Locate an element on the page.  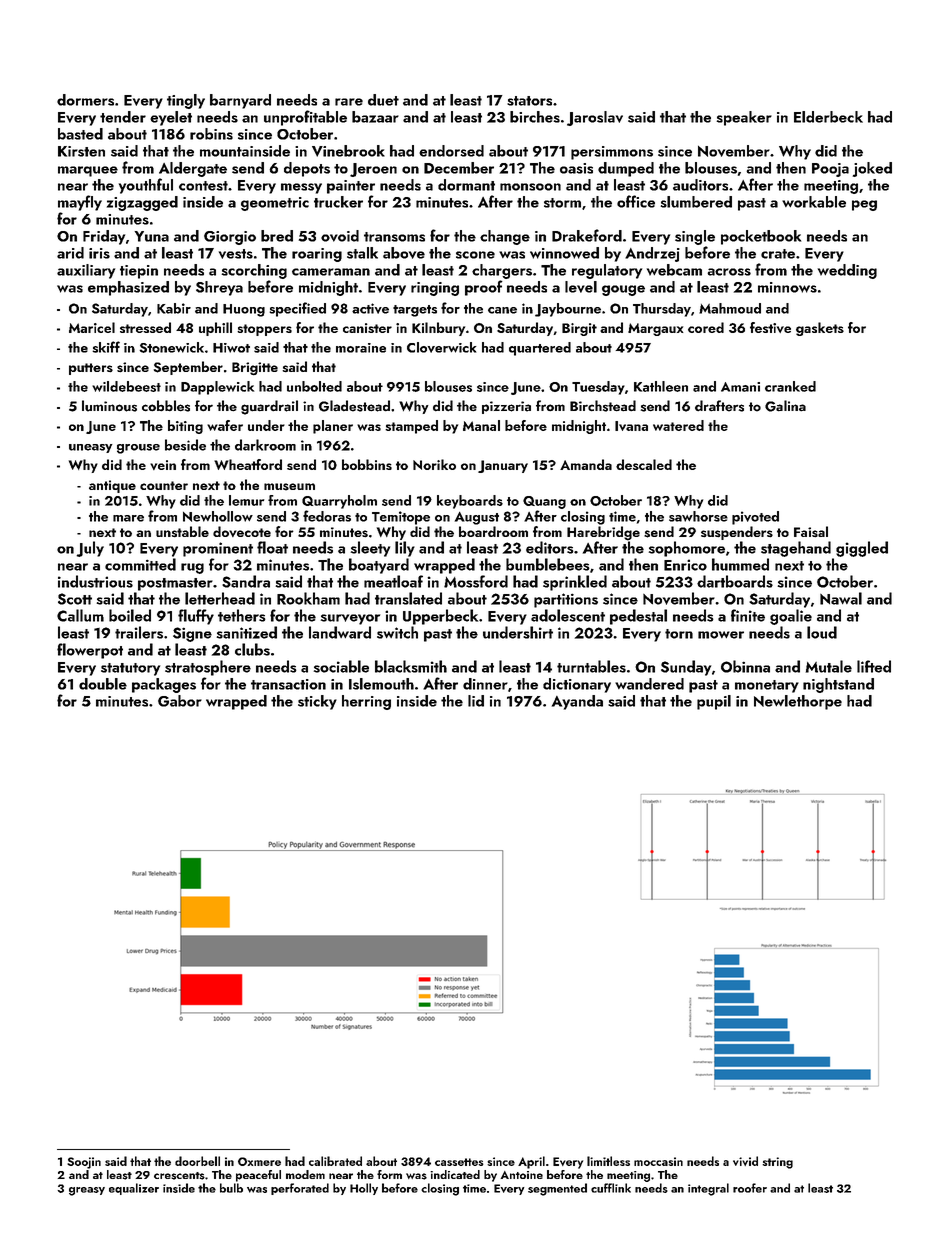
Gabor is located at coordinates (180, 701).
